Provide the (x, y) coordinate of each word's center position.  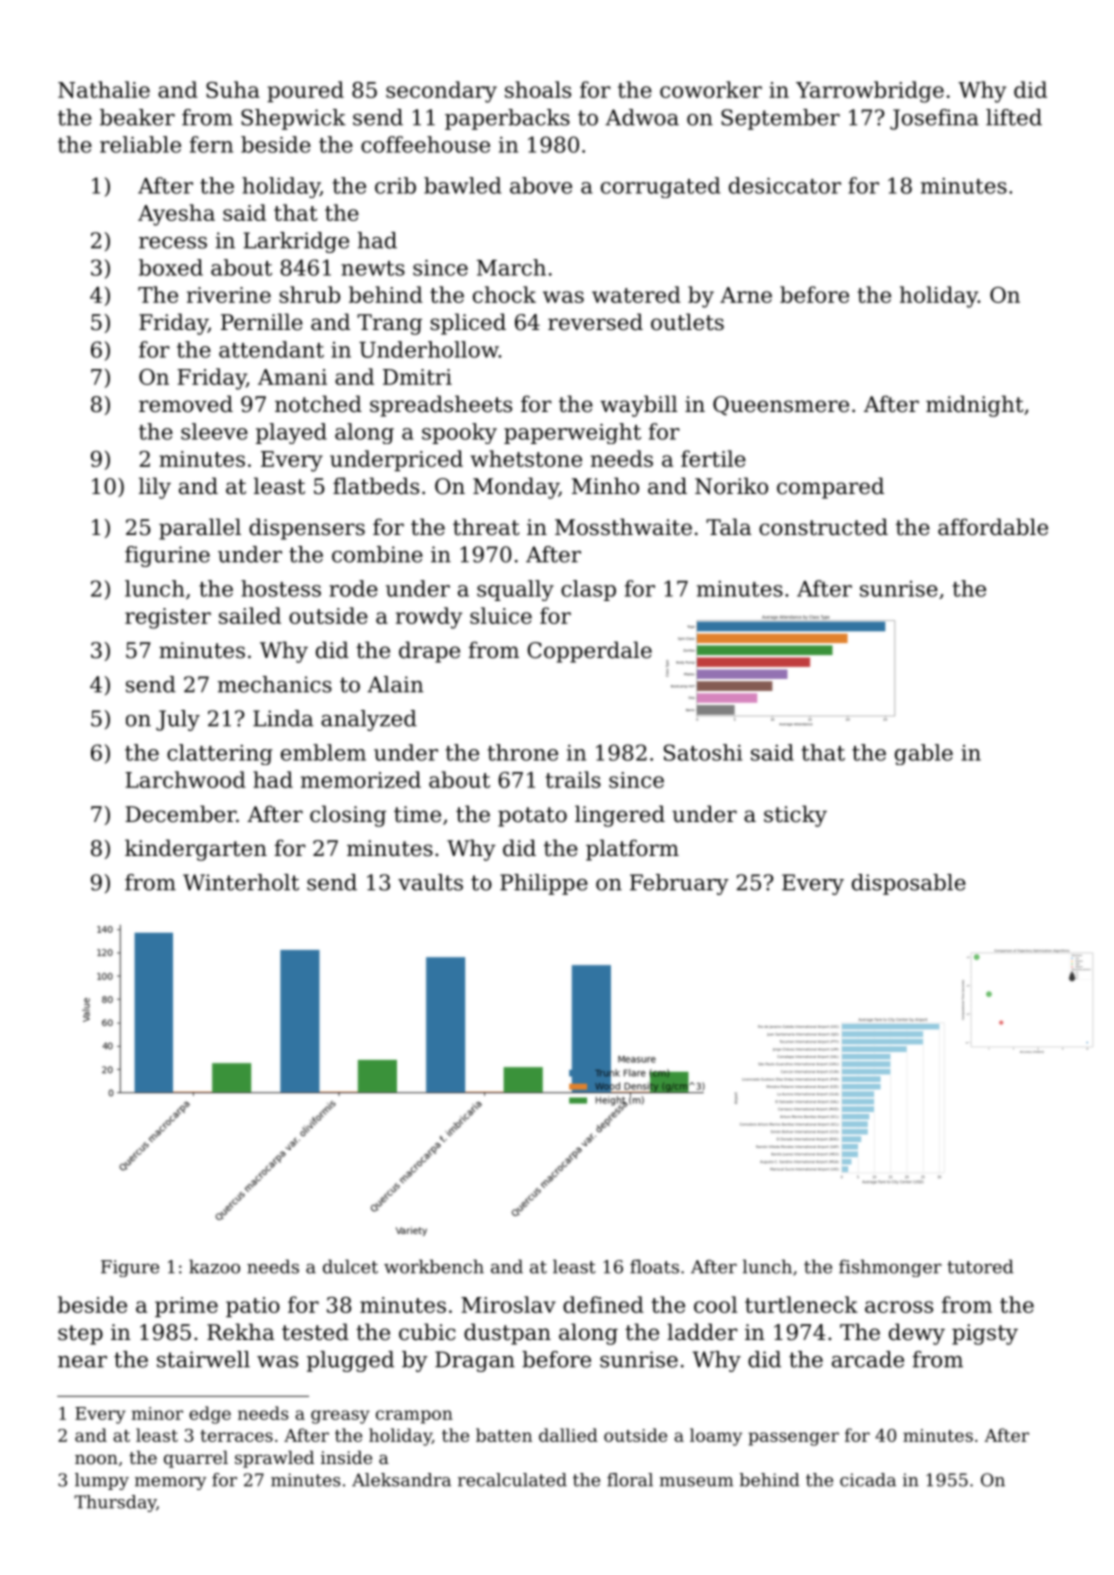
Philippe (544, 884)
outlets (687, 322)
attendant (271, 349)
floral (630, 1480)
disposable (909, 884)
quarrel (196, 1459)
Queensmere (781, 406)
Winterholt (241, 882)
